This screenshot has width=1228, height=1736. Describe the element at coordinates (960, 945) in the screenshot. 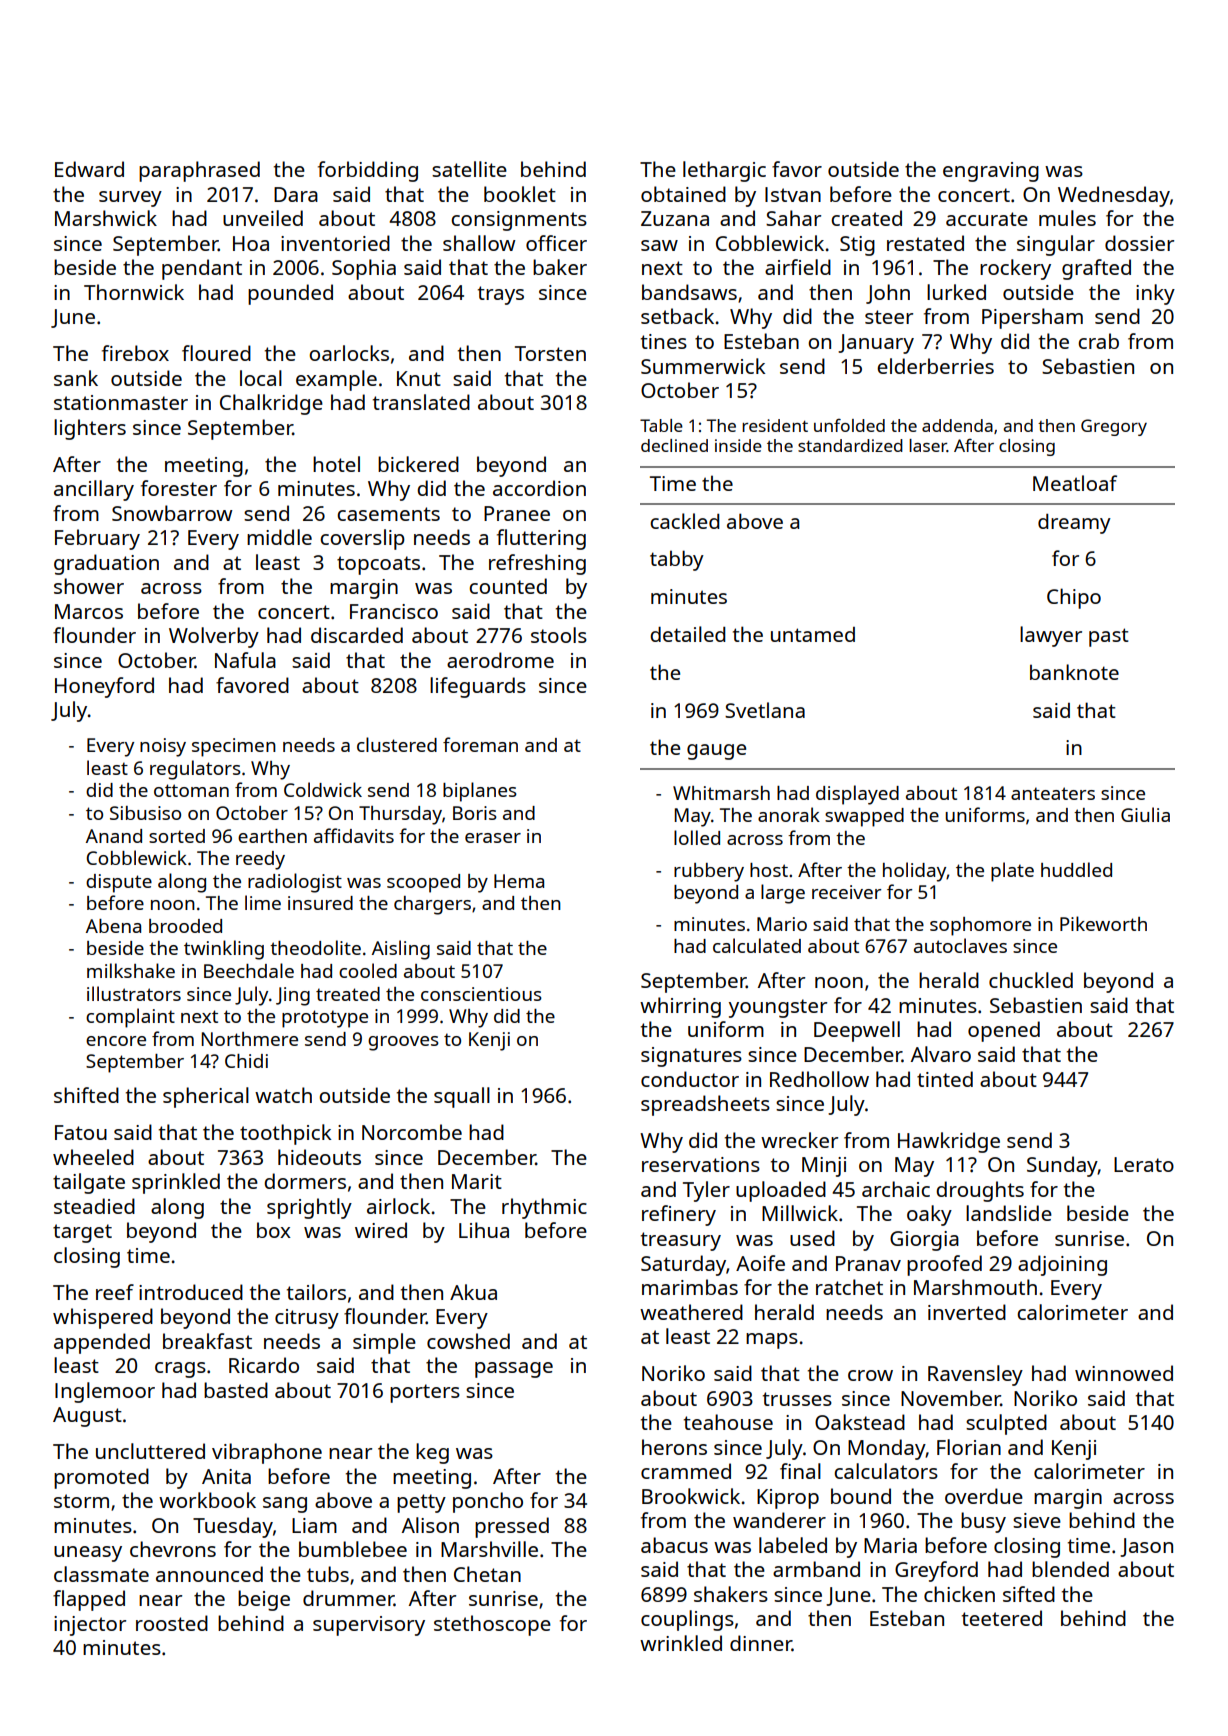

I see `autoclaves` at that location.
